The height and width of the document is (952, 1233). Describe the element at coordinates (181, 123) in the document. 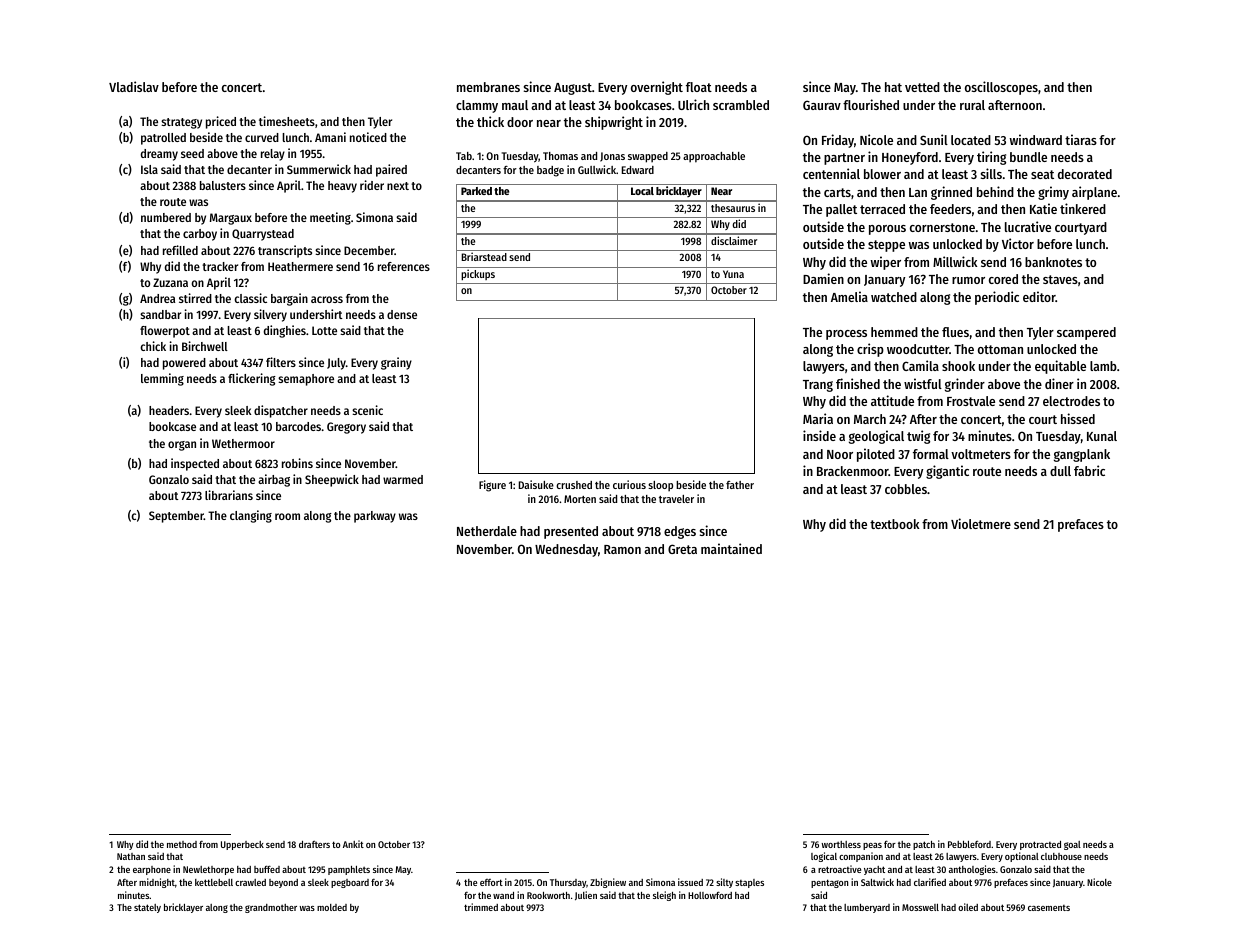

I see `strategy` at that location.
